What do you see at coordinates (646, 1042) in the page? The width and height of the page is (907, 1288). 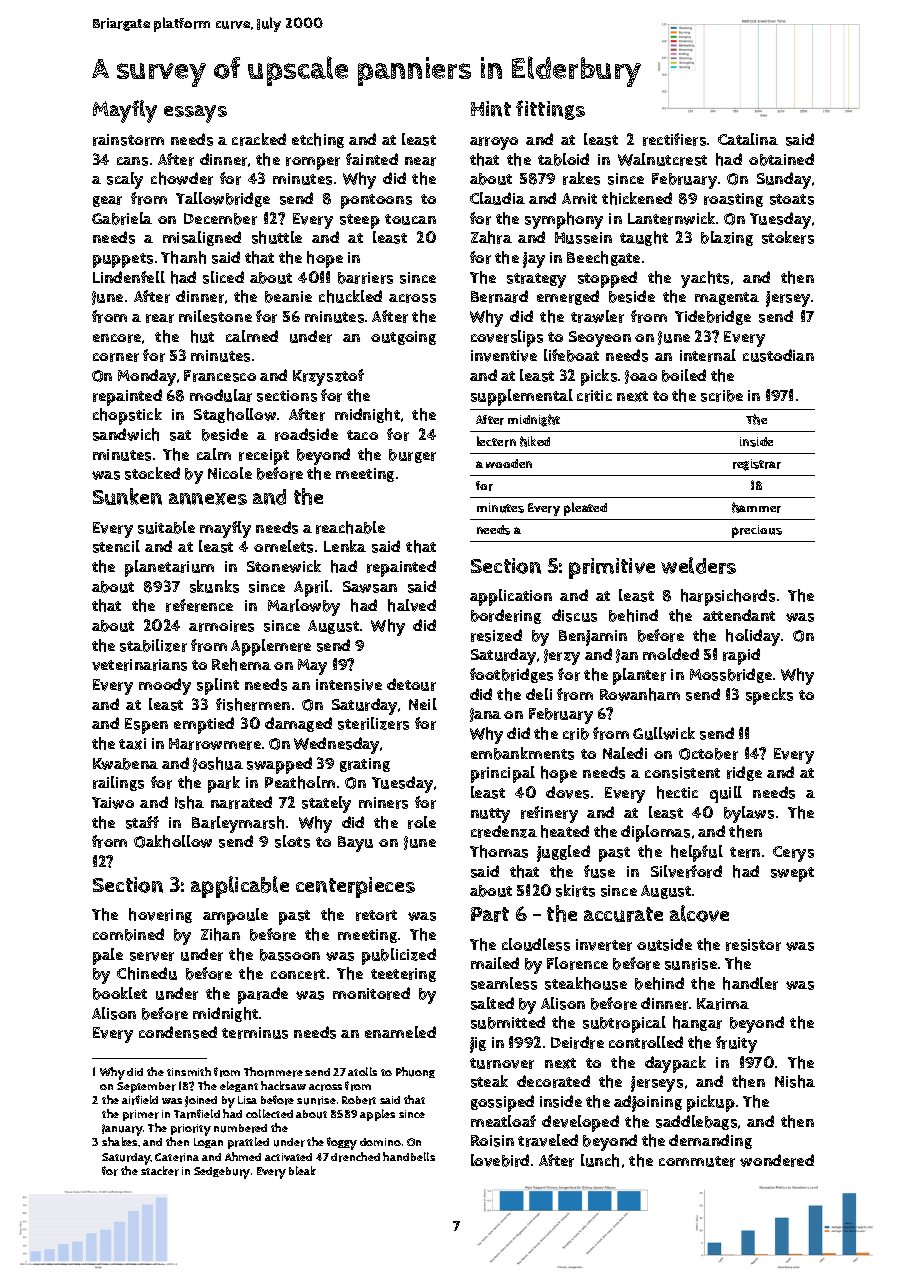 I see `controlled` at bounding box center [646, 1042].
